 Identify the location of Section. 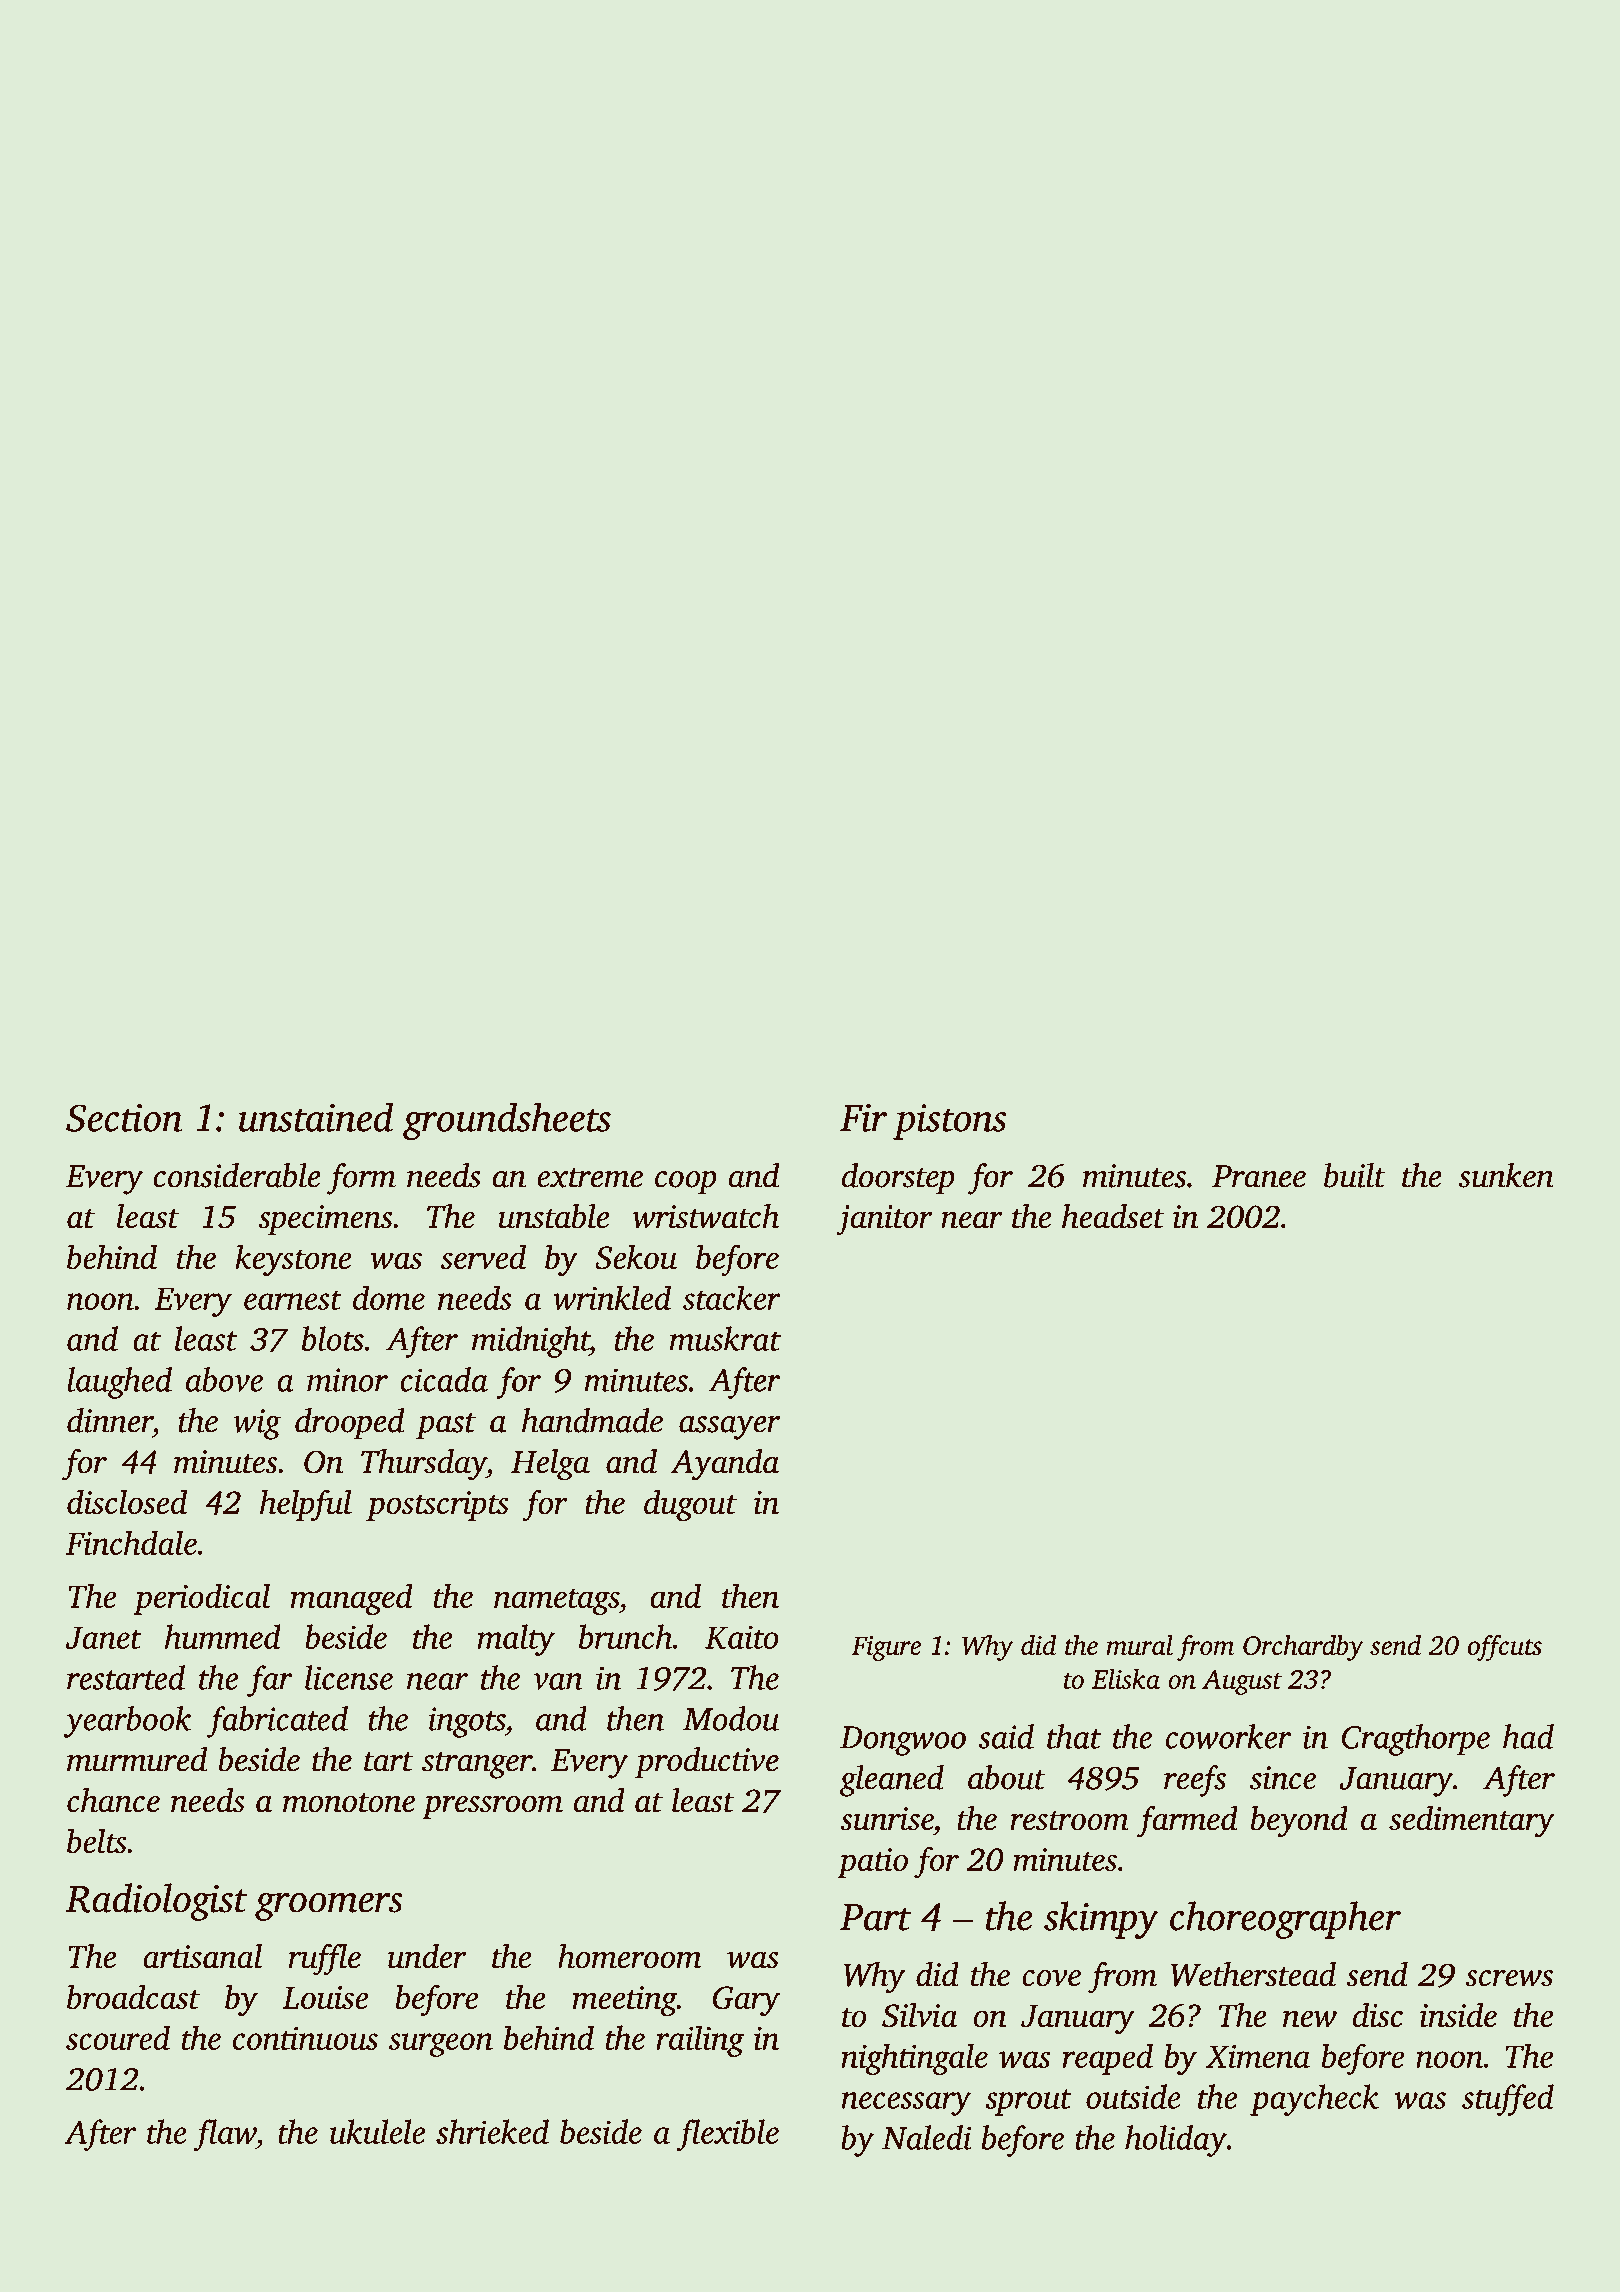
(124, 1118).
